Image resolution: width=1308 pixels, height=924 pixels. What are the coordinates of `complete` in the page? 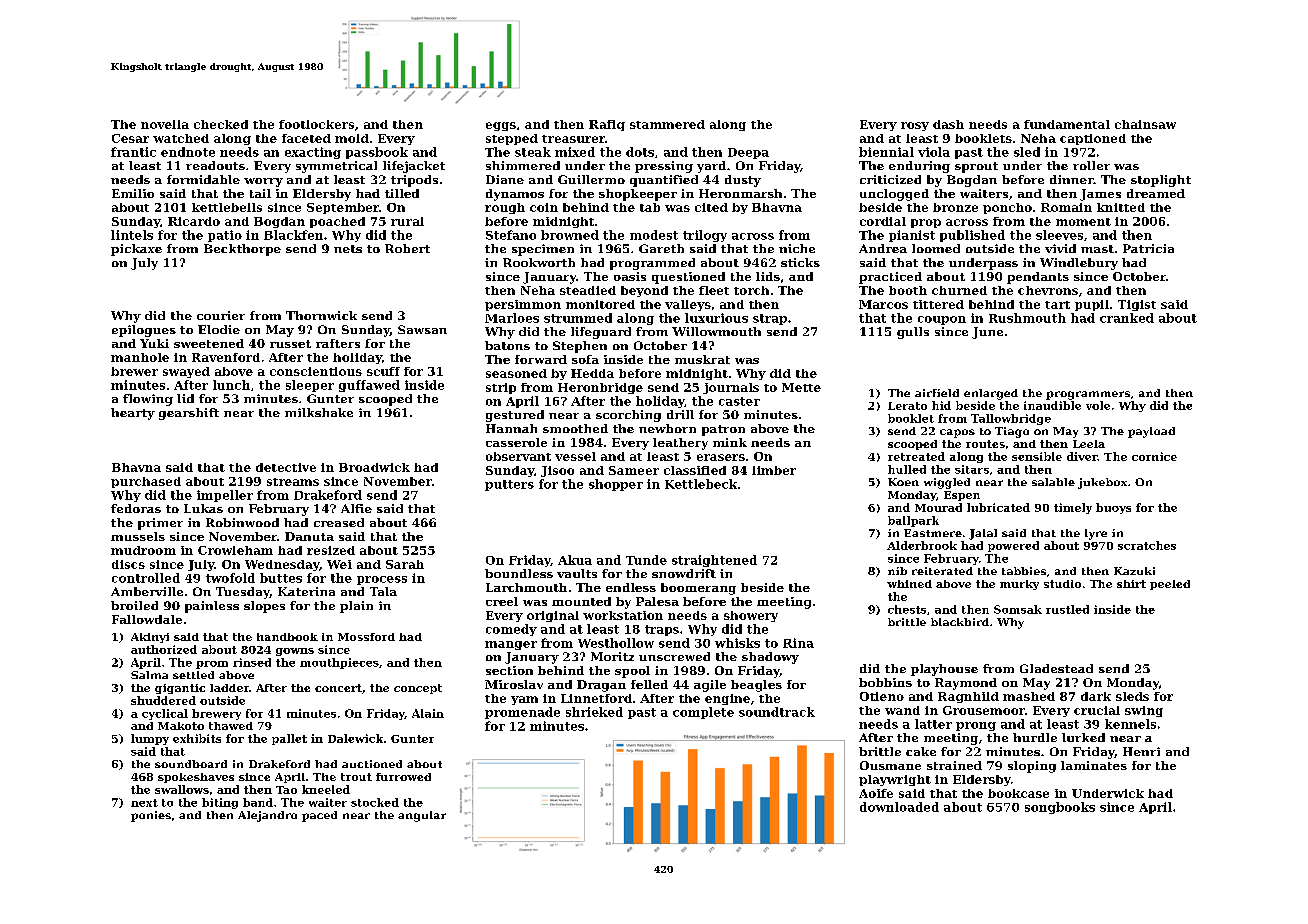 It's located at (703, 713).
